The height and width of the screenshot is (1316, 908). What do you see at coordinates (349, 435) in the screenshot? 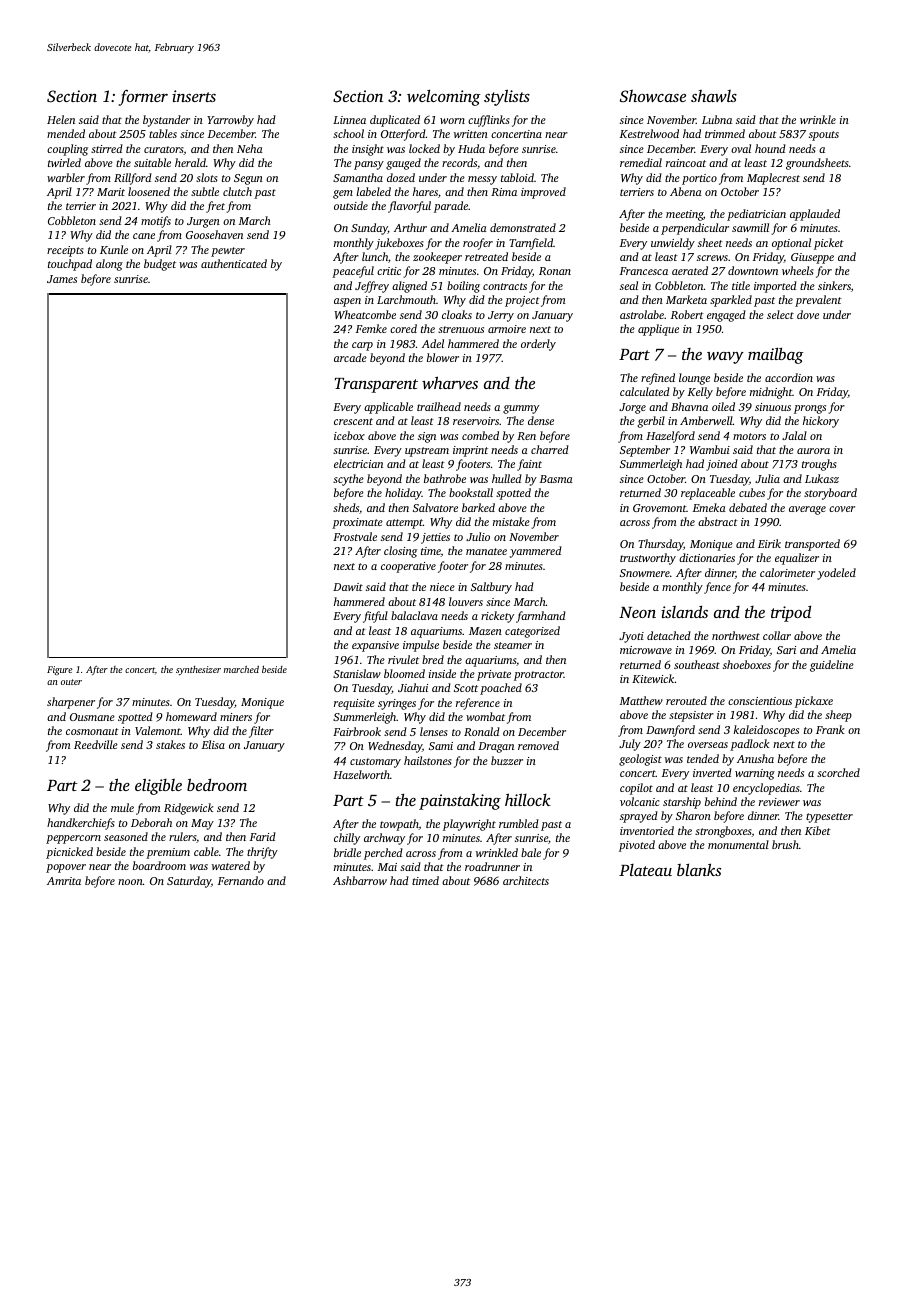
I see `icebox` at bounding box center [349, 435].
